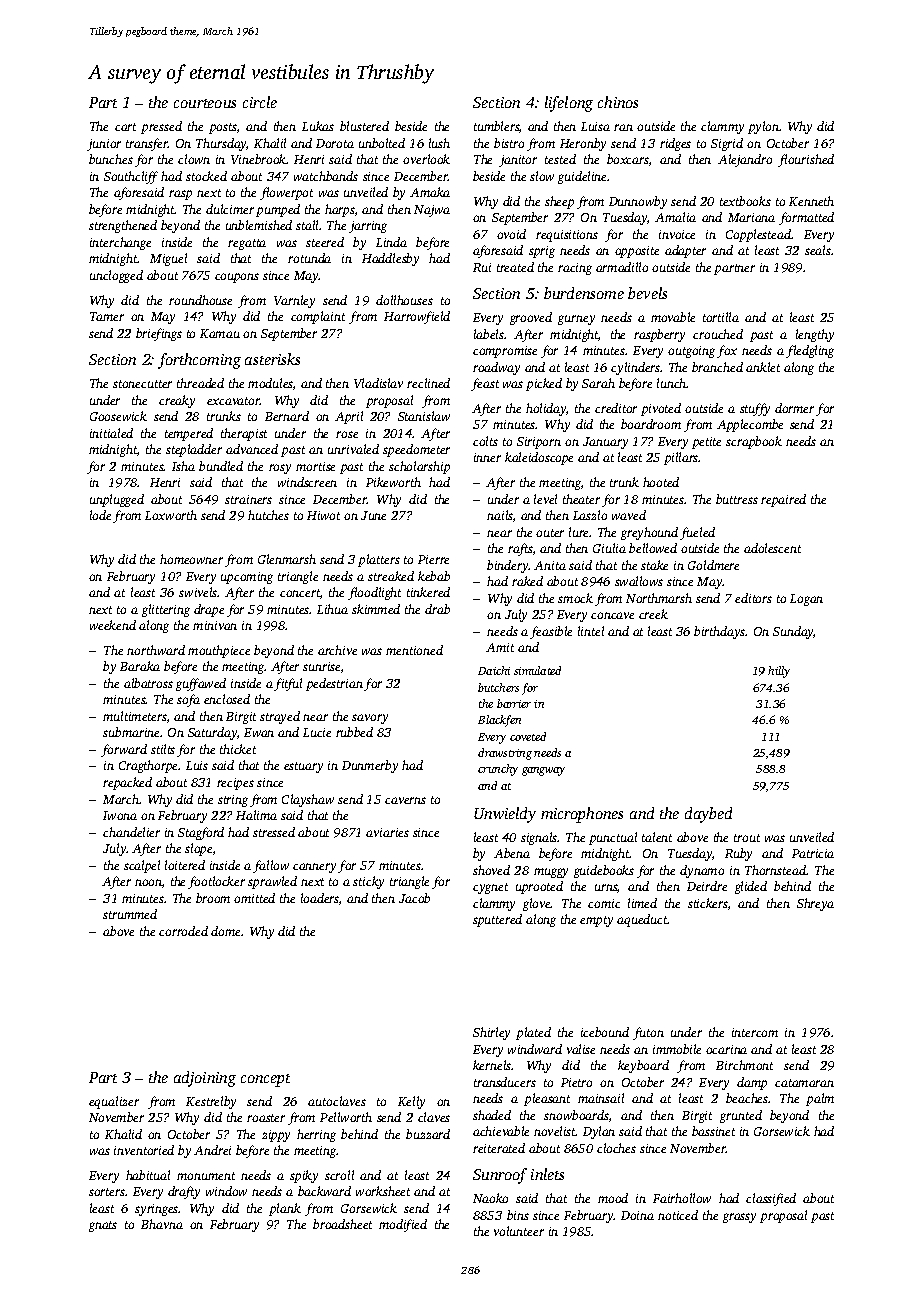 The image size is (924, 1308). I want to click on Ewan, so click(259, 732).
